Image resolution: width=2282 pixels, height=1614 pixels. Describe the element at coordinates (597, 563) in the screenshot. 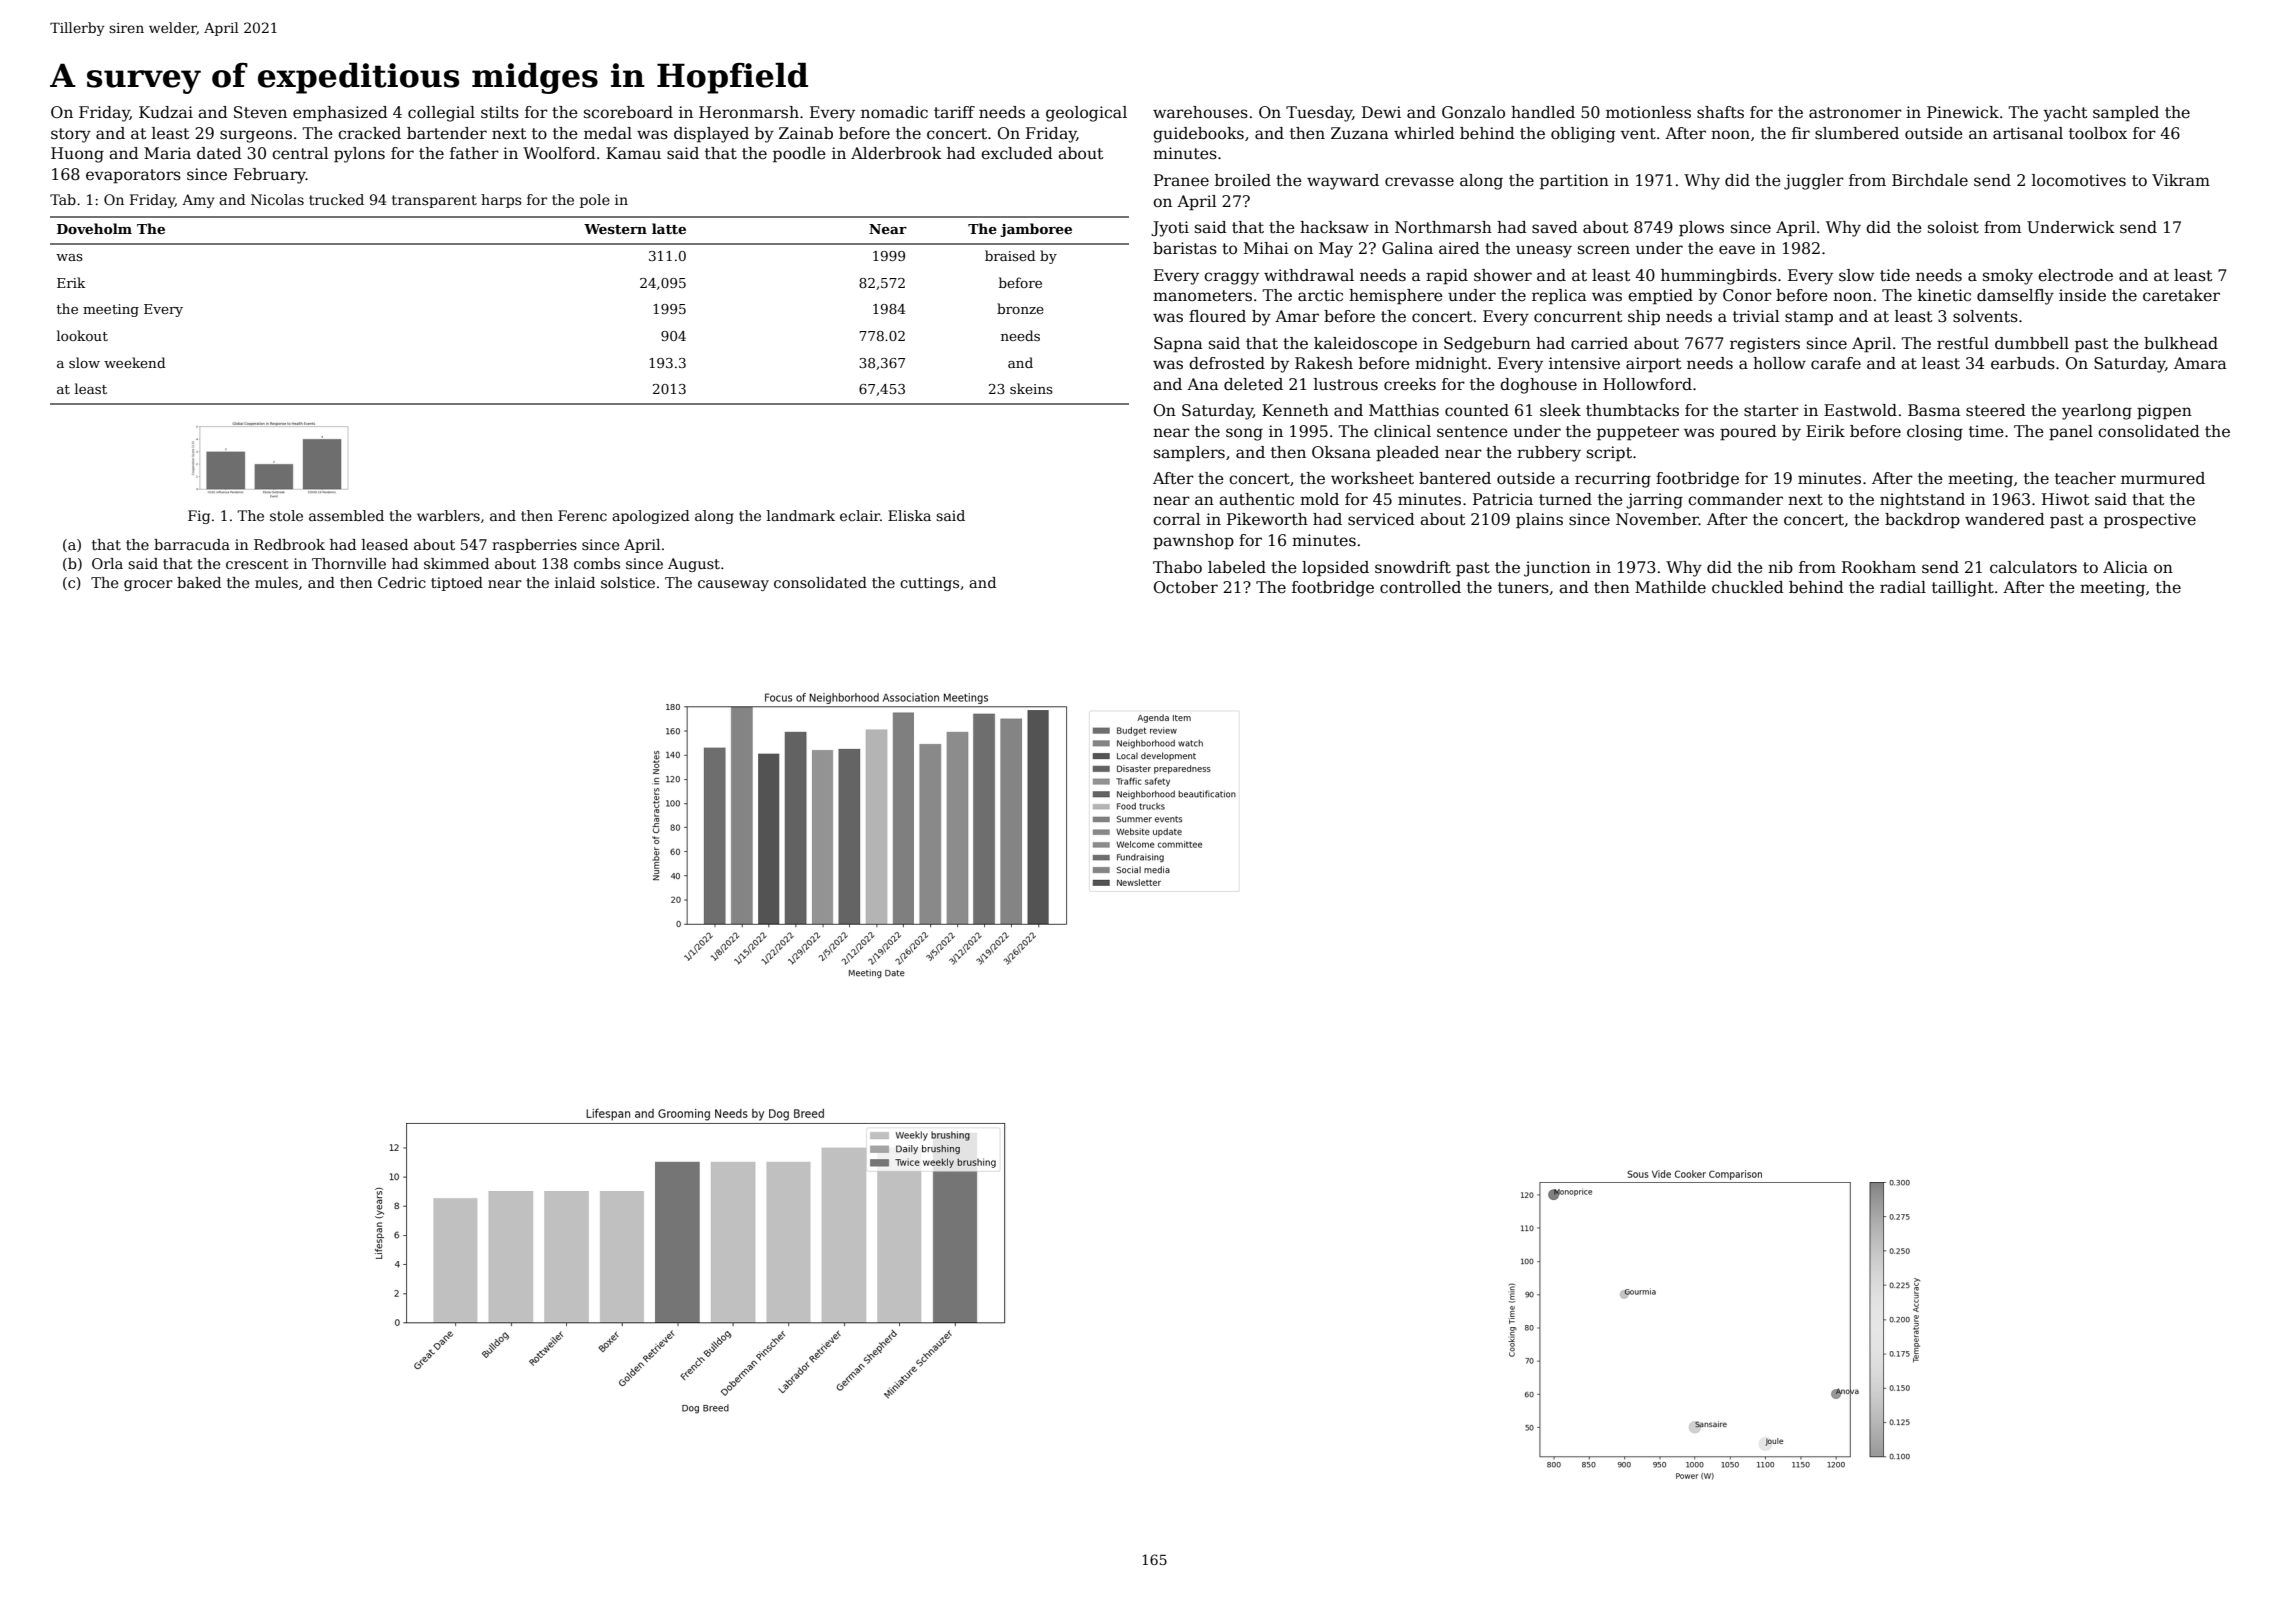

I see `combs` at that location.
